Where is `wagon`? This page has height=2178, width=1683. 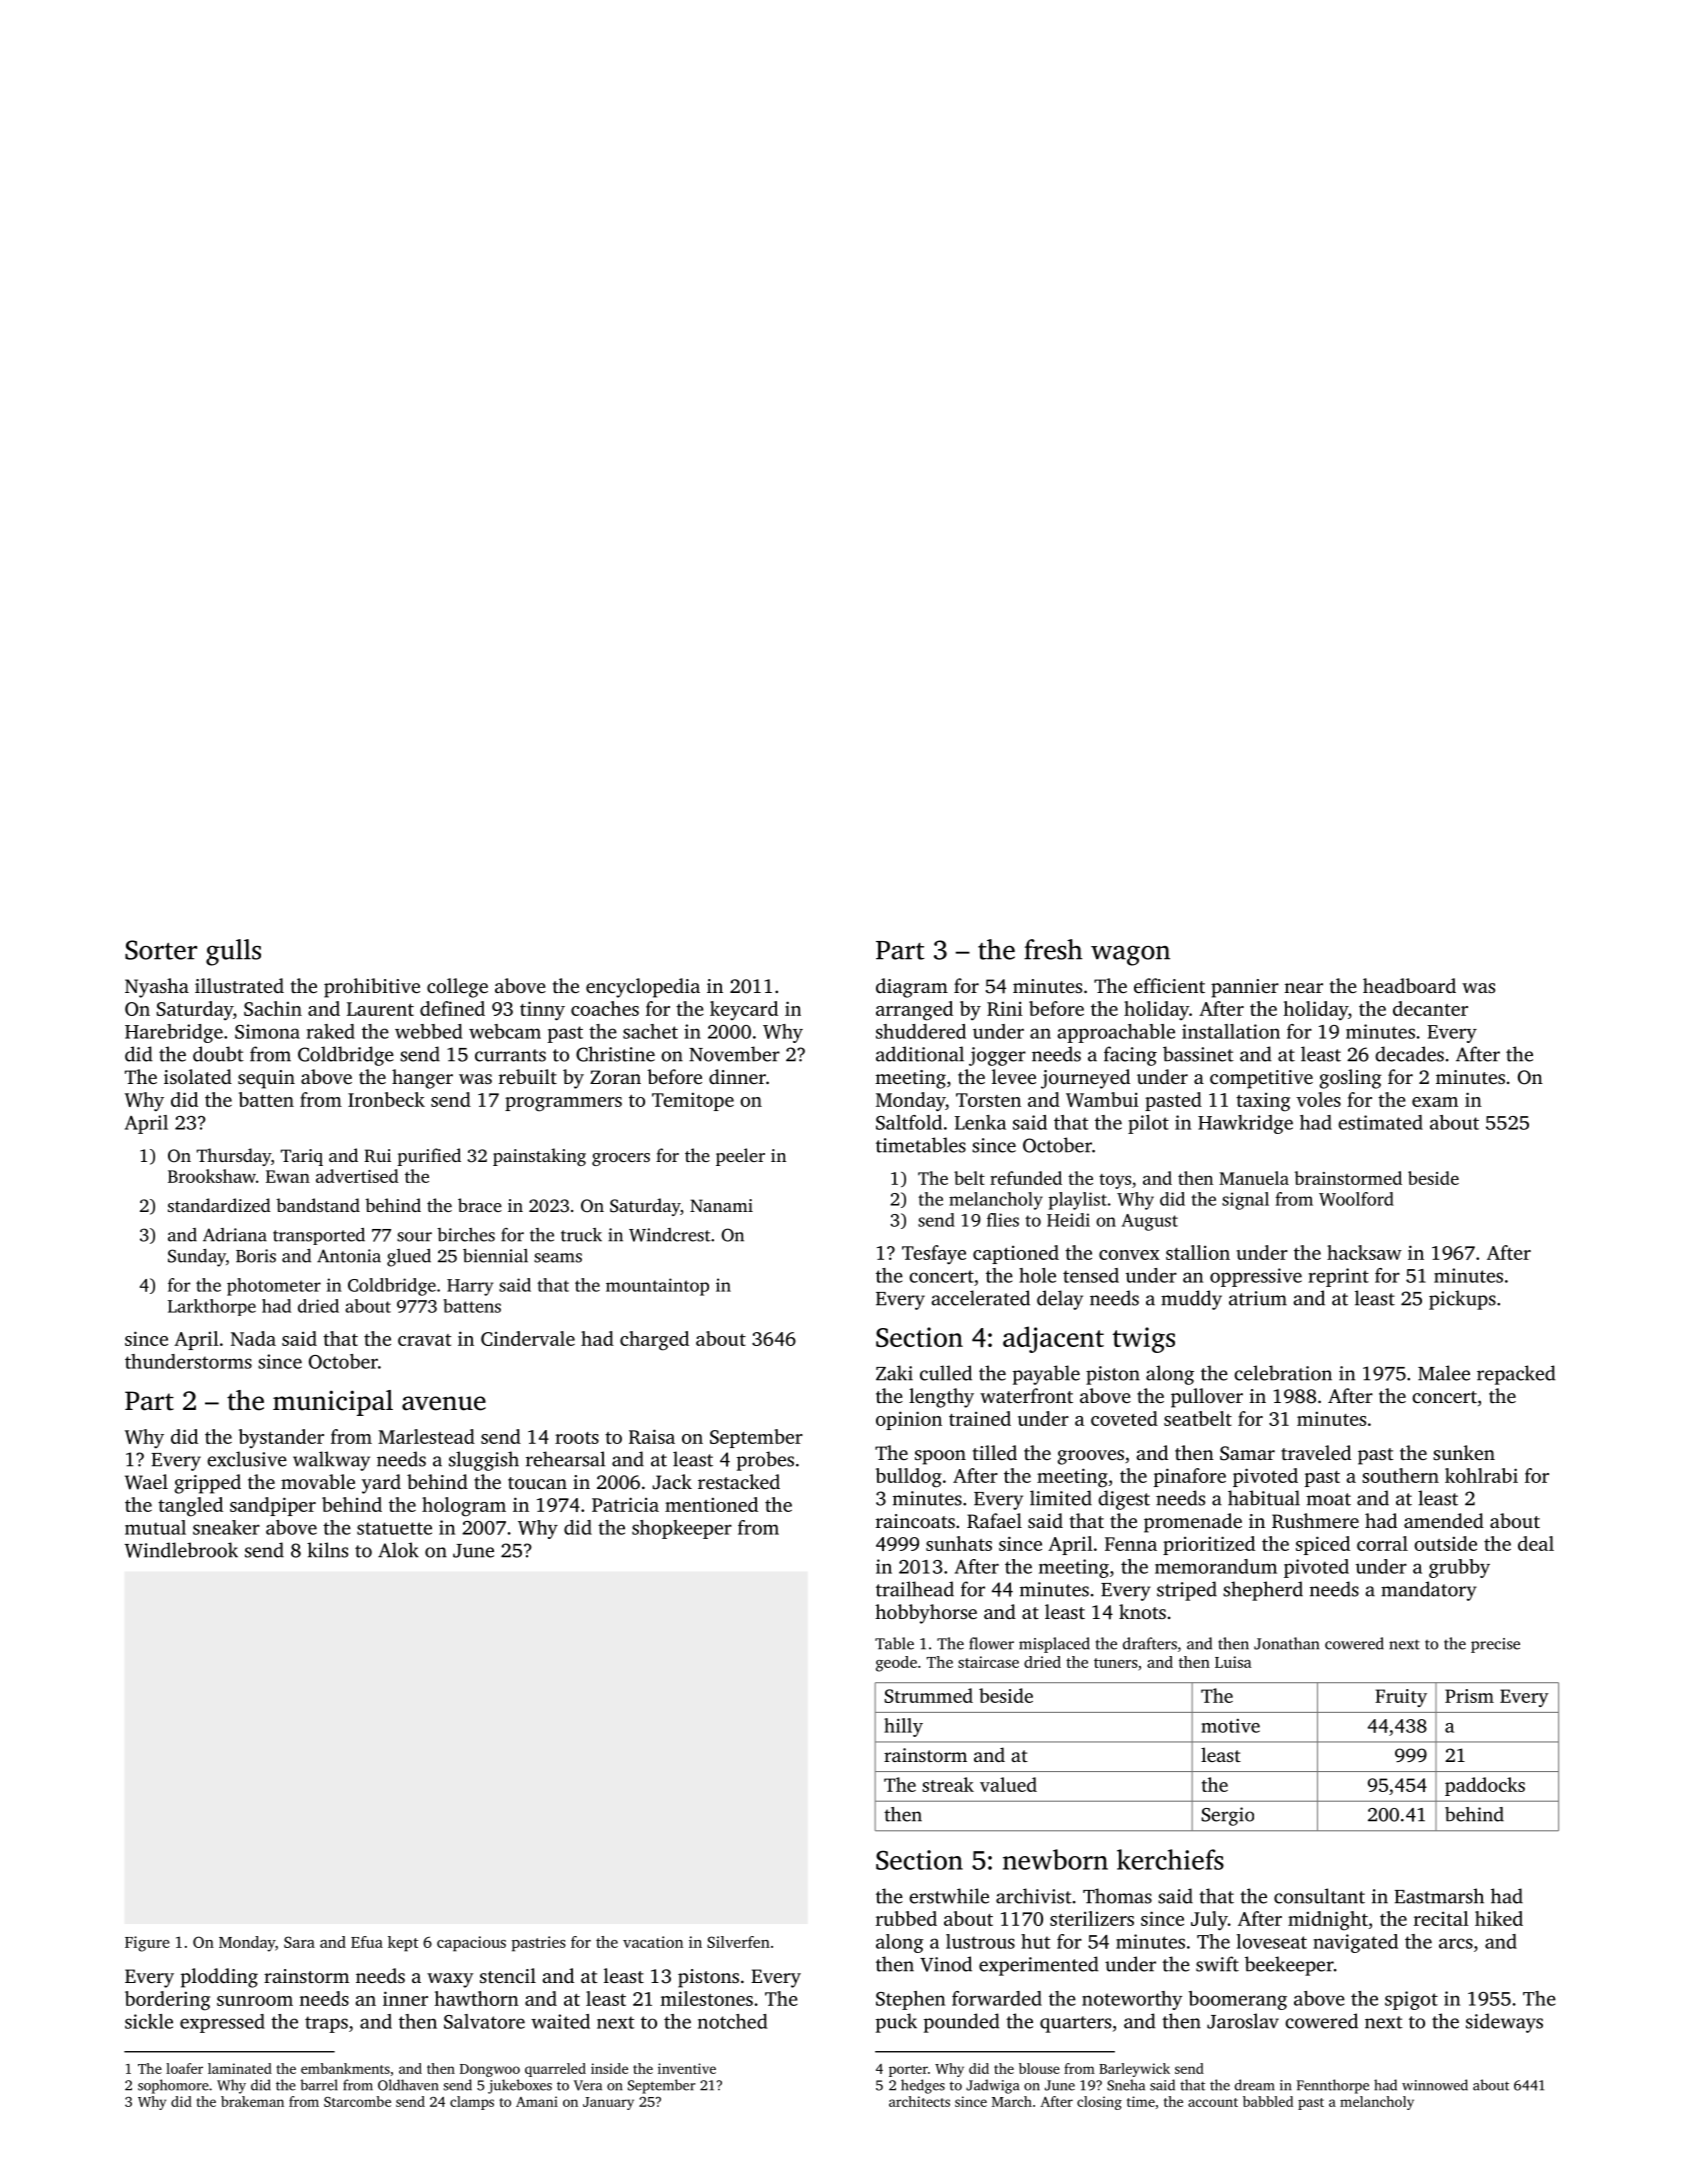
wagon is located at coordinates (1130, 956).
